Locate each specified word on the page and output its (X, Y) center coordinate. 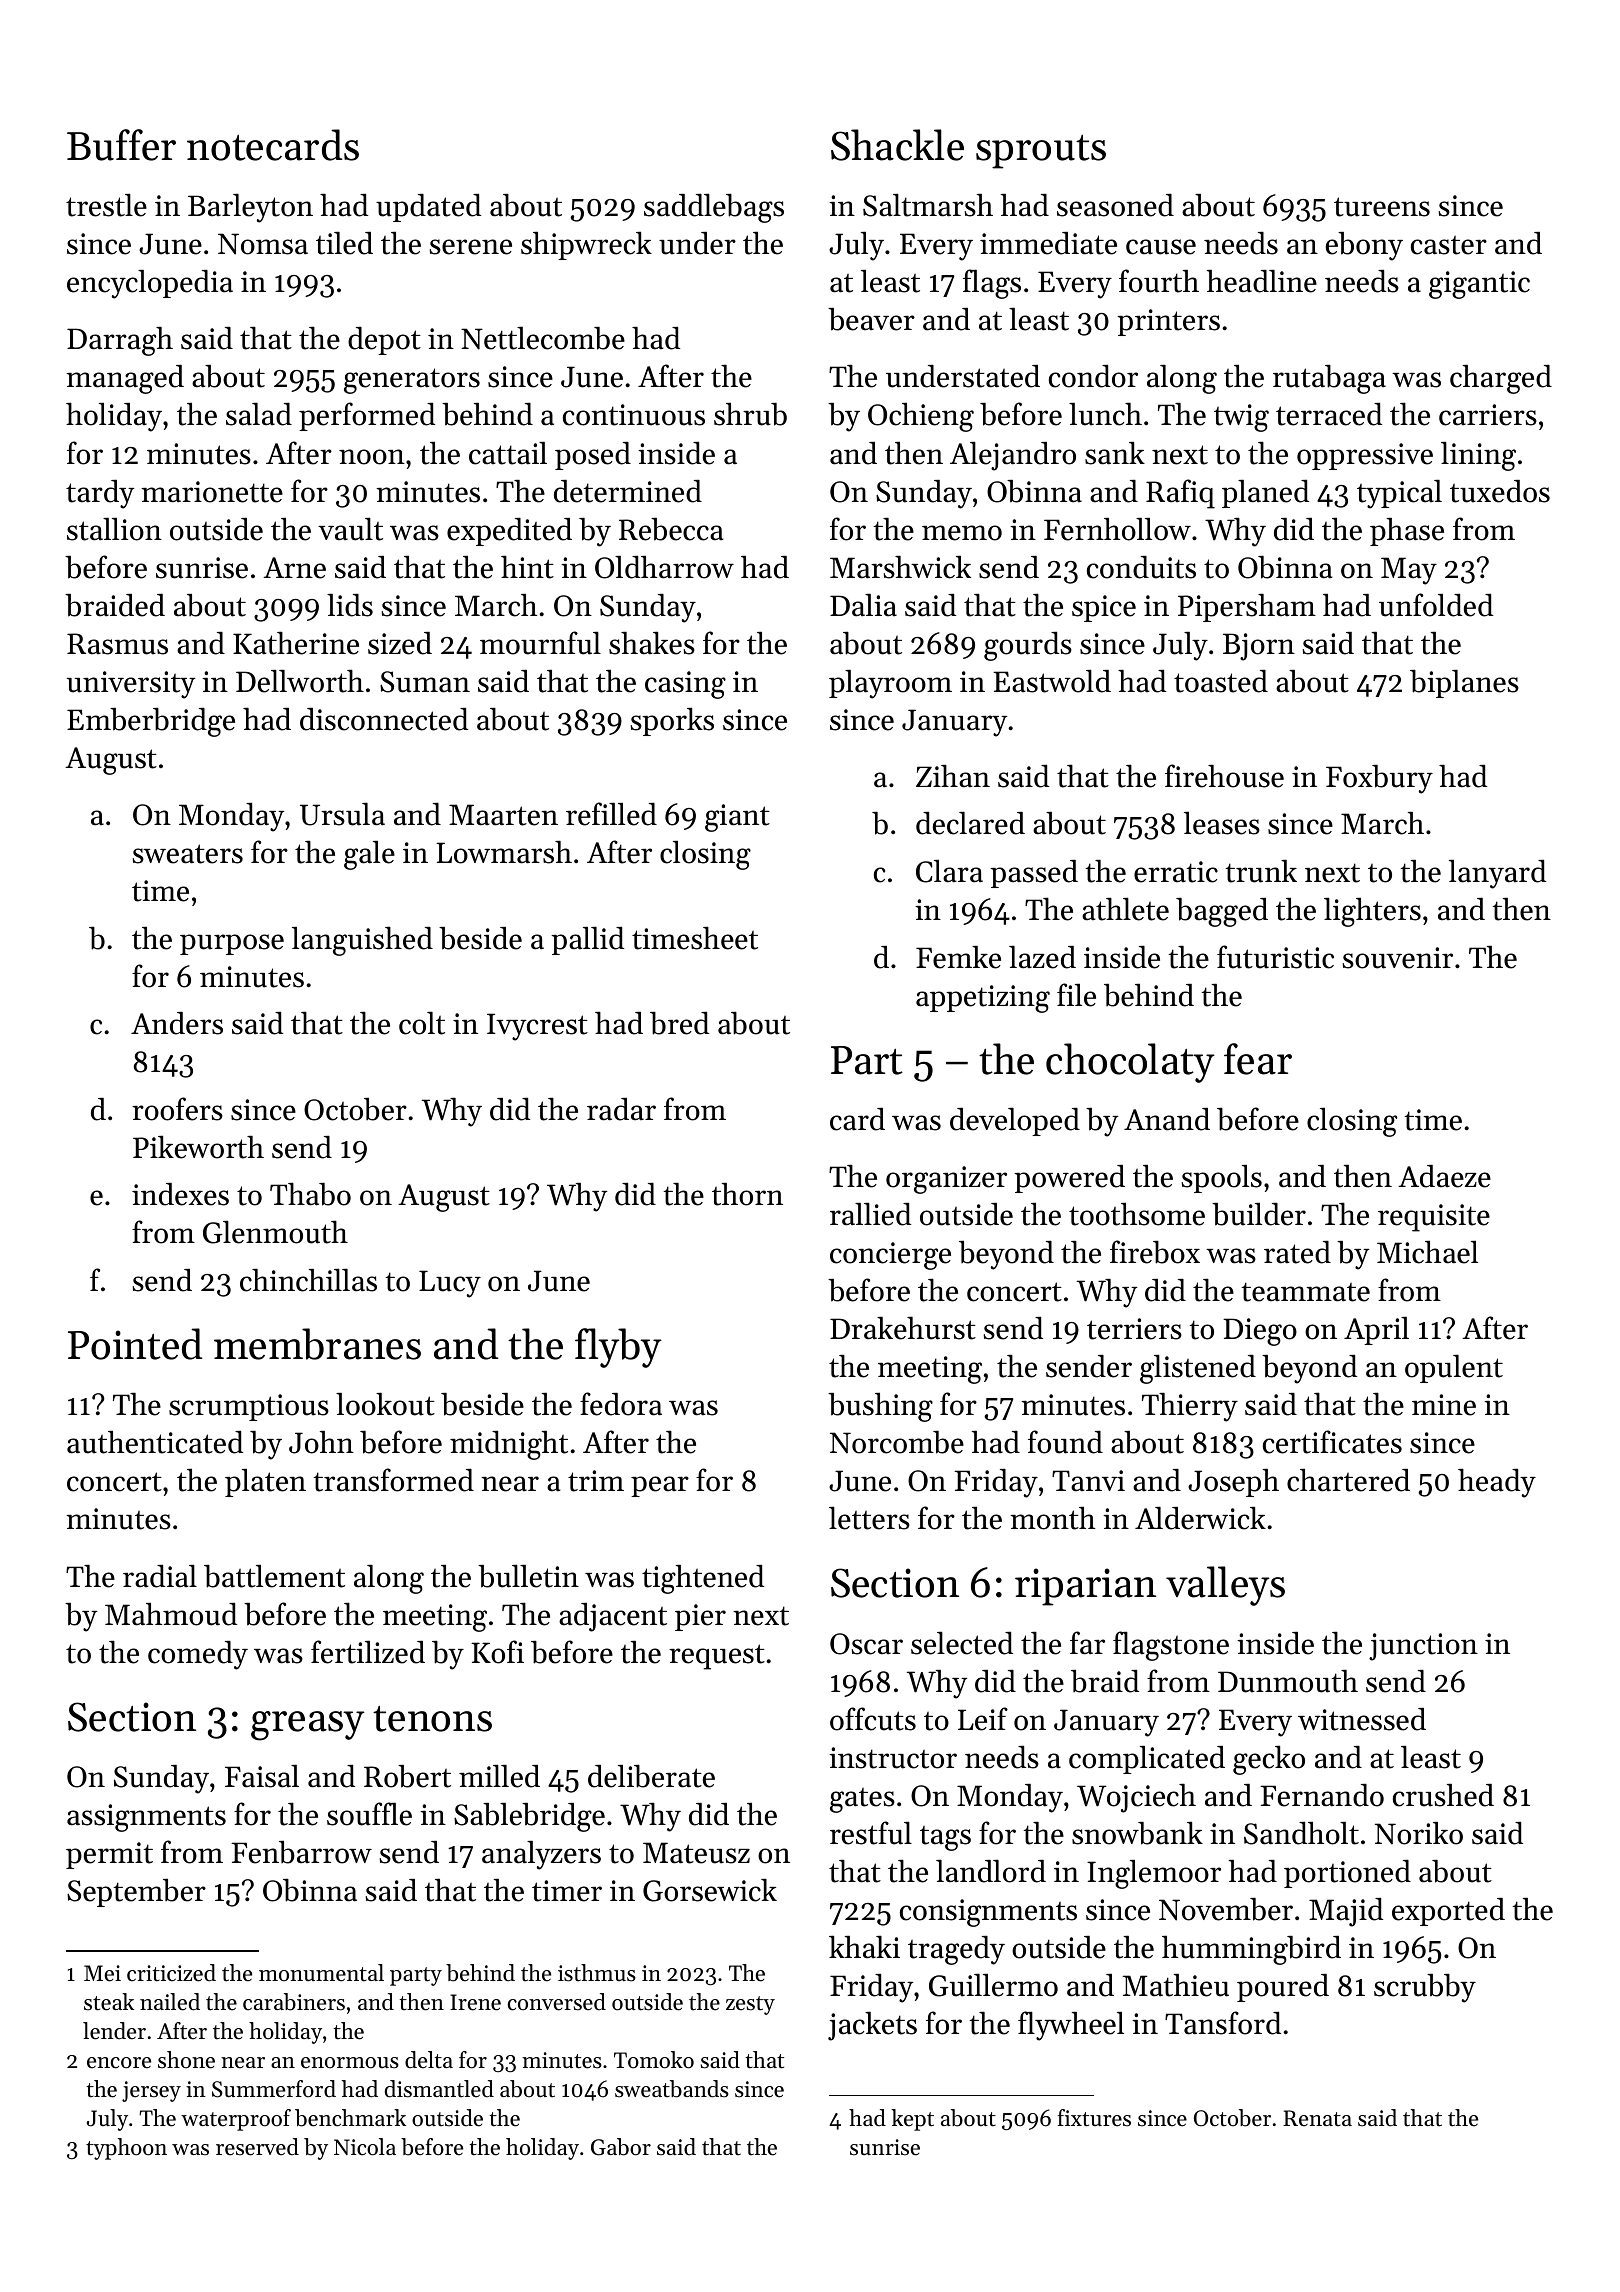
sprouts (1041, 152)
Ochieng (921, 417)
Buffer (121, 145)
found (1065, 1442)
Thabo (310, 1194)
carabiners (294, 2002)
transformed (394, 1480)
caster (1449, 245)
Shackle (897, 145)
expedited (509, 532)
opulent (1454, 1368)
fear (1258, 1059)
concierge (890, 1256)
